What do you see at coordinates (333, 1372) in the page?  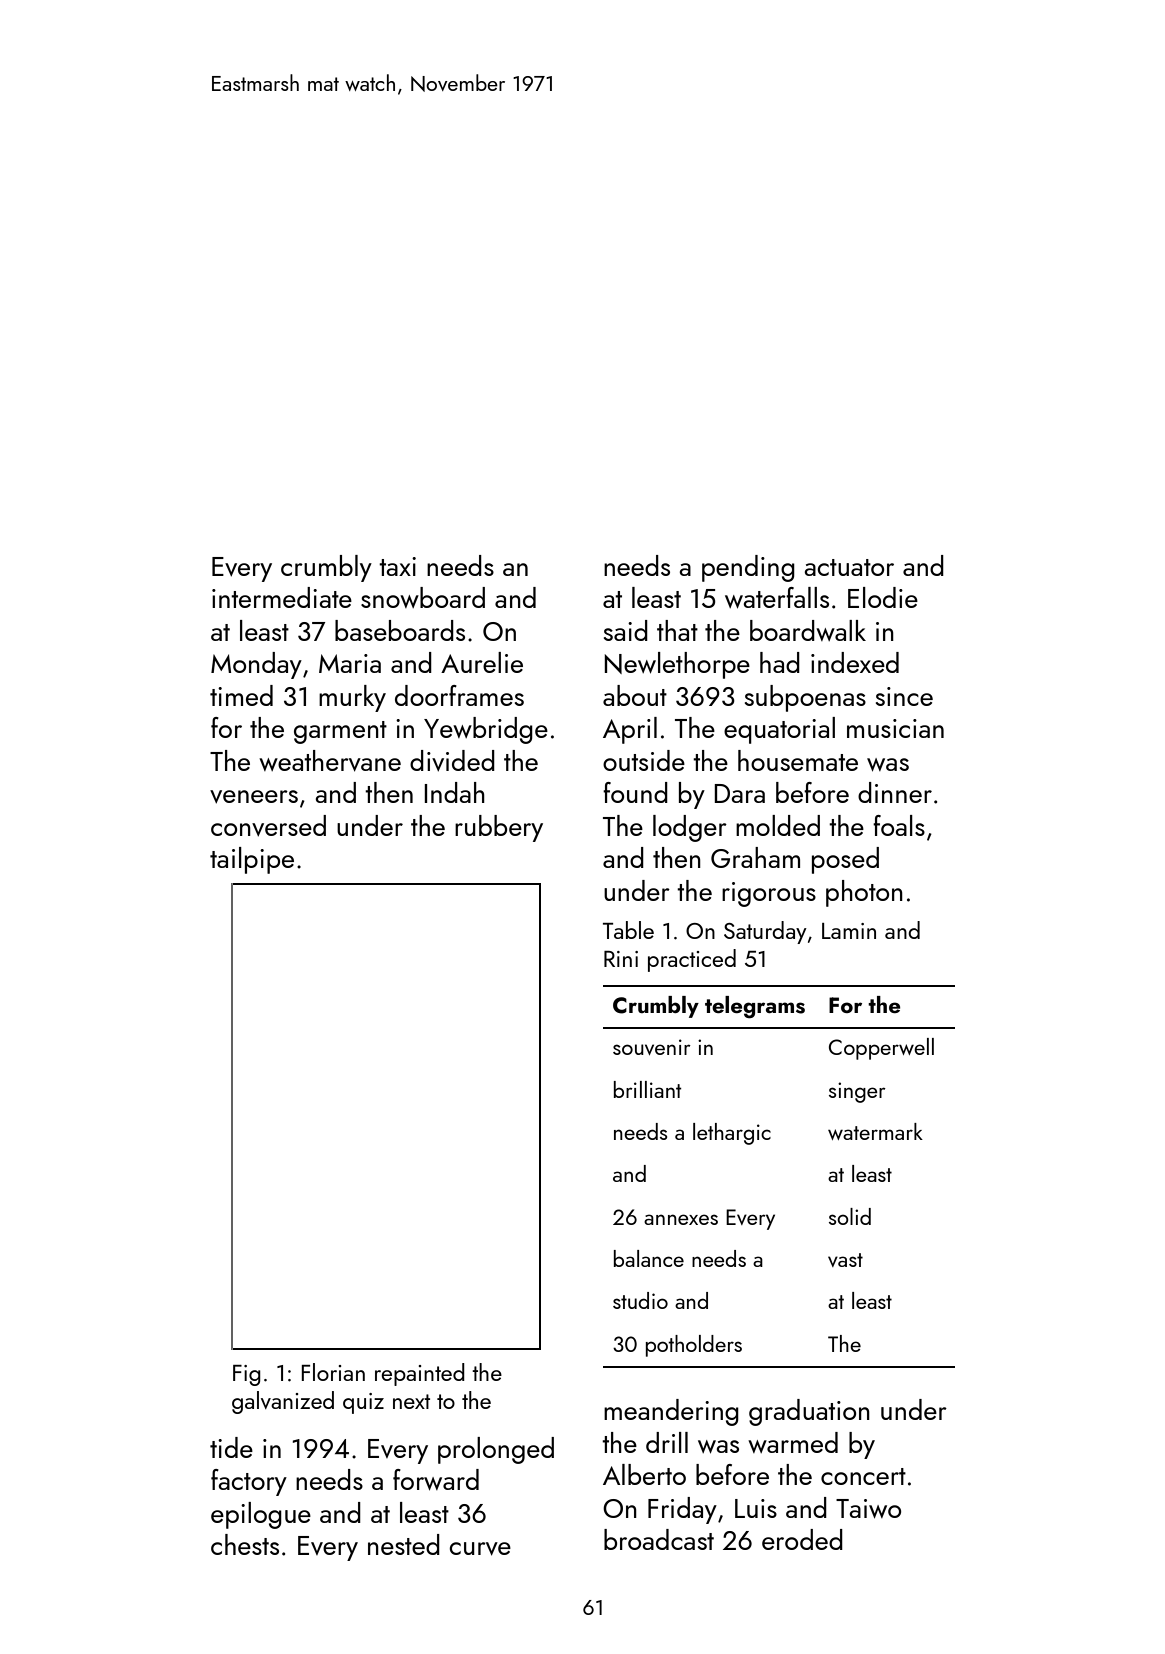 I see `Florian` at bounding box center [333, 1372].
